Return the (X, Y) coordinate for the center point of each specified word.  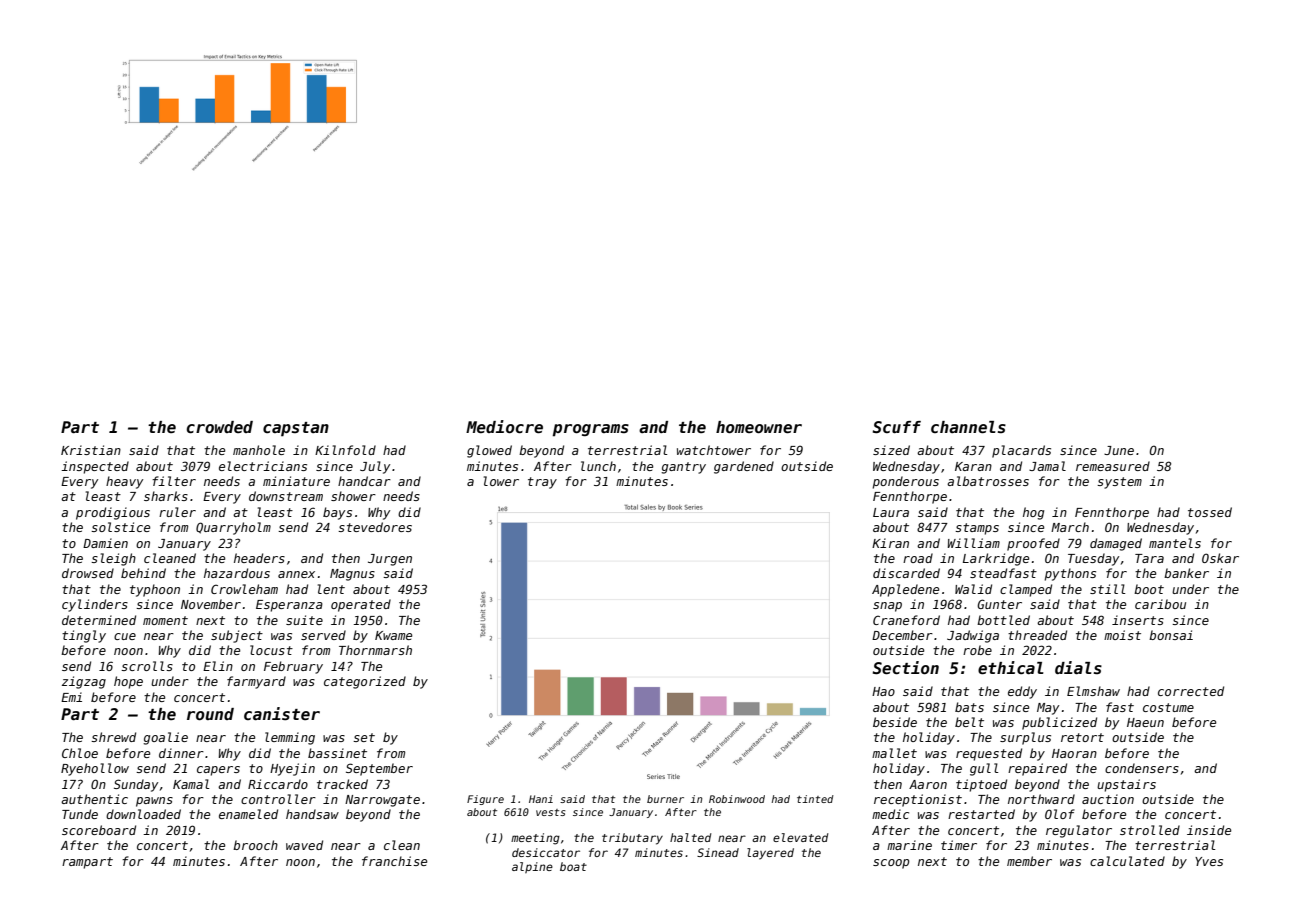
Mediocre (504, 427)
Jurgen (390, 560)
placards (1021, 451)
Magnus (352, 575)
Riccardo (278, 784)
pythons (1070, 574)
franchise (394, 861)
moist (1122, 635)
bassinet (337, 753)
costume (1168, 707)
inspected (95, 467)
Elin (218, 666)
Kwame (393, 635)
